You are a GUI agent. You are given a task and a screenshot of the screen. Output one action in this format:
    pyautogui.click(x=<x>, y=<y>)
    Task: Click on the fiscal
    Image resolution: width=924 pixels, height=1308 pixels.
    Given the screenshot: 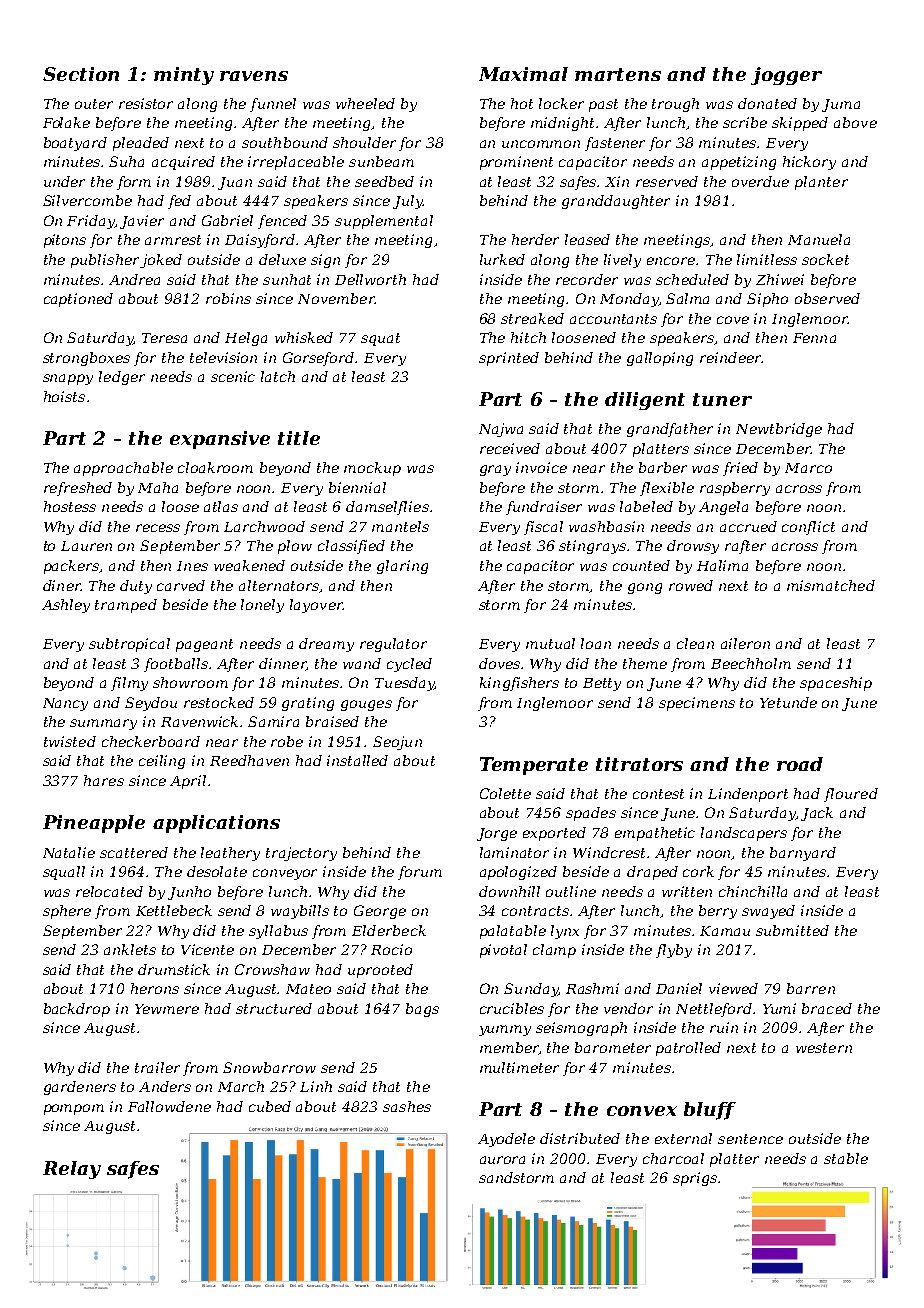 What is the action you would take?
    pyautogui.click(x=543, y=528)
